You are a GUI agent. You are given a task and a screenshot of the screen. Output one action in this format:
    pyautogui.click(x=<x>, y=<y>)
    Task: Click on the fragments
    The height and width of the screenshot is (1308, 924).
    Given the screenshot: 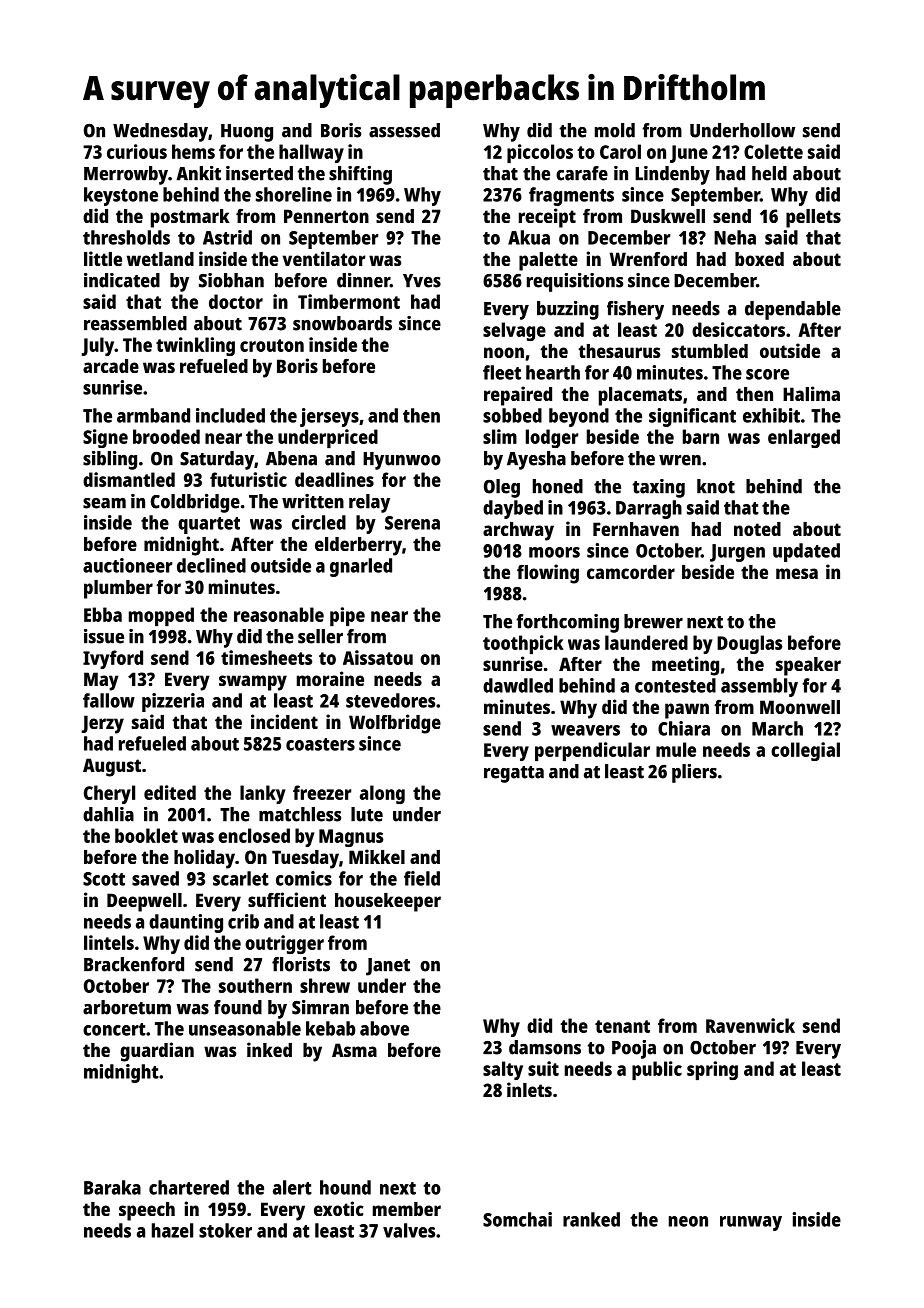 What is the action you would take?
    pyautogui.click(x=571, y=196)
